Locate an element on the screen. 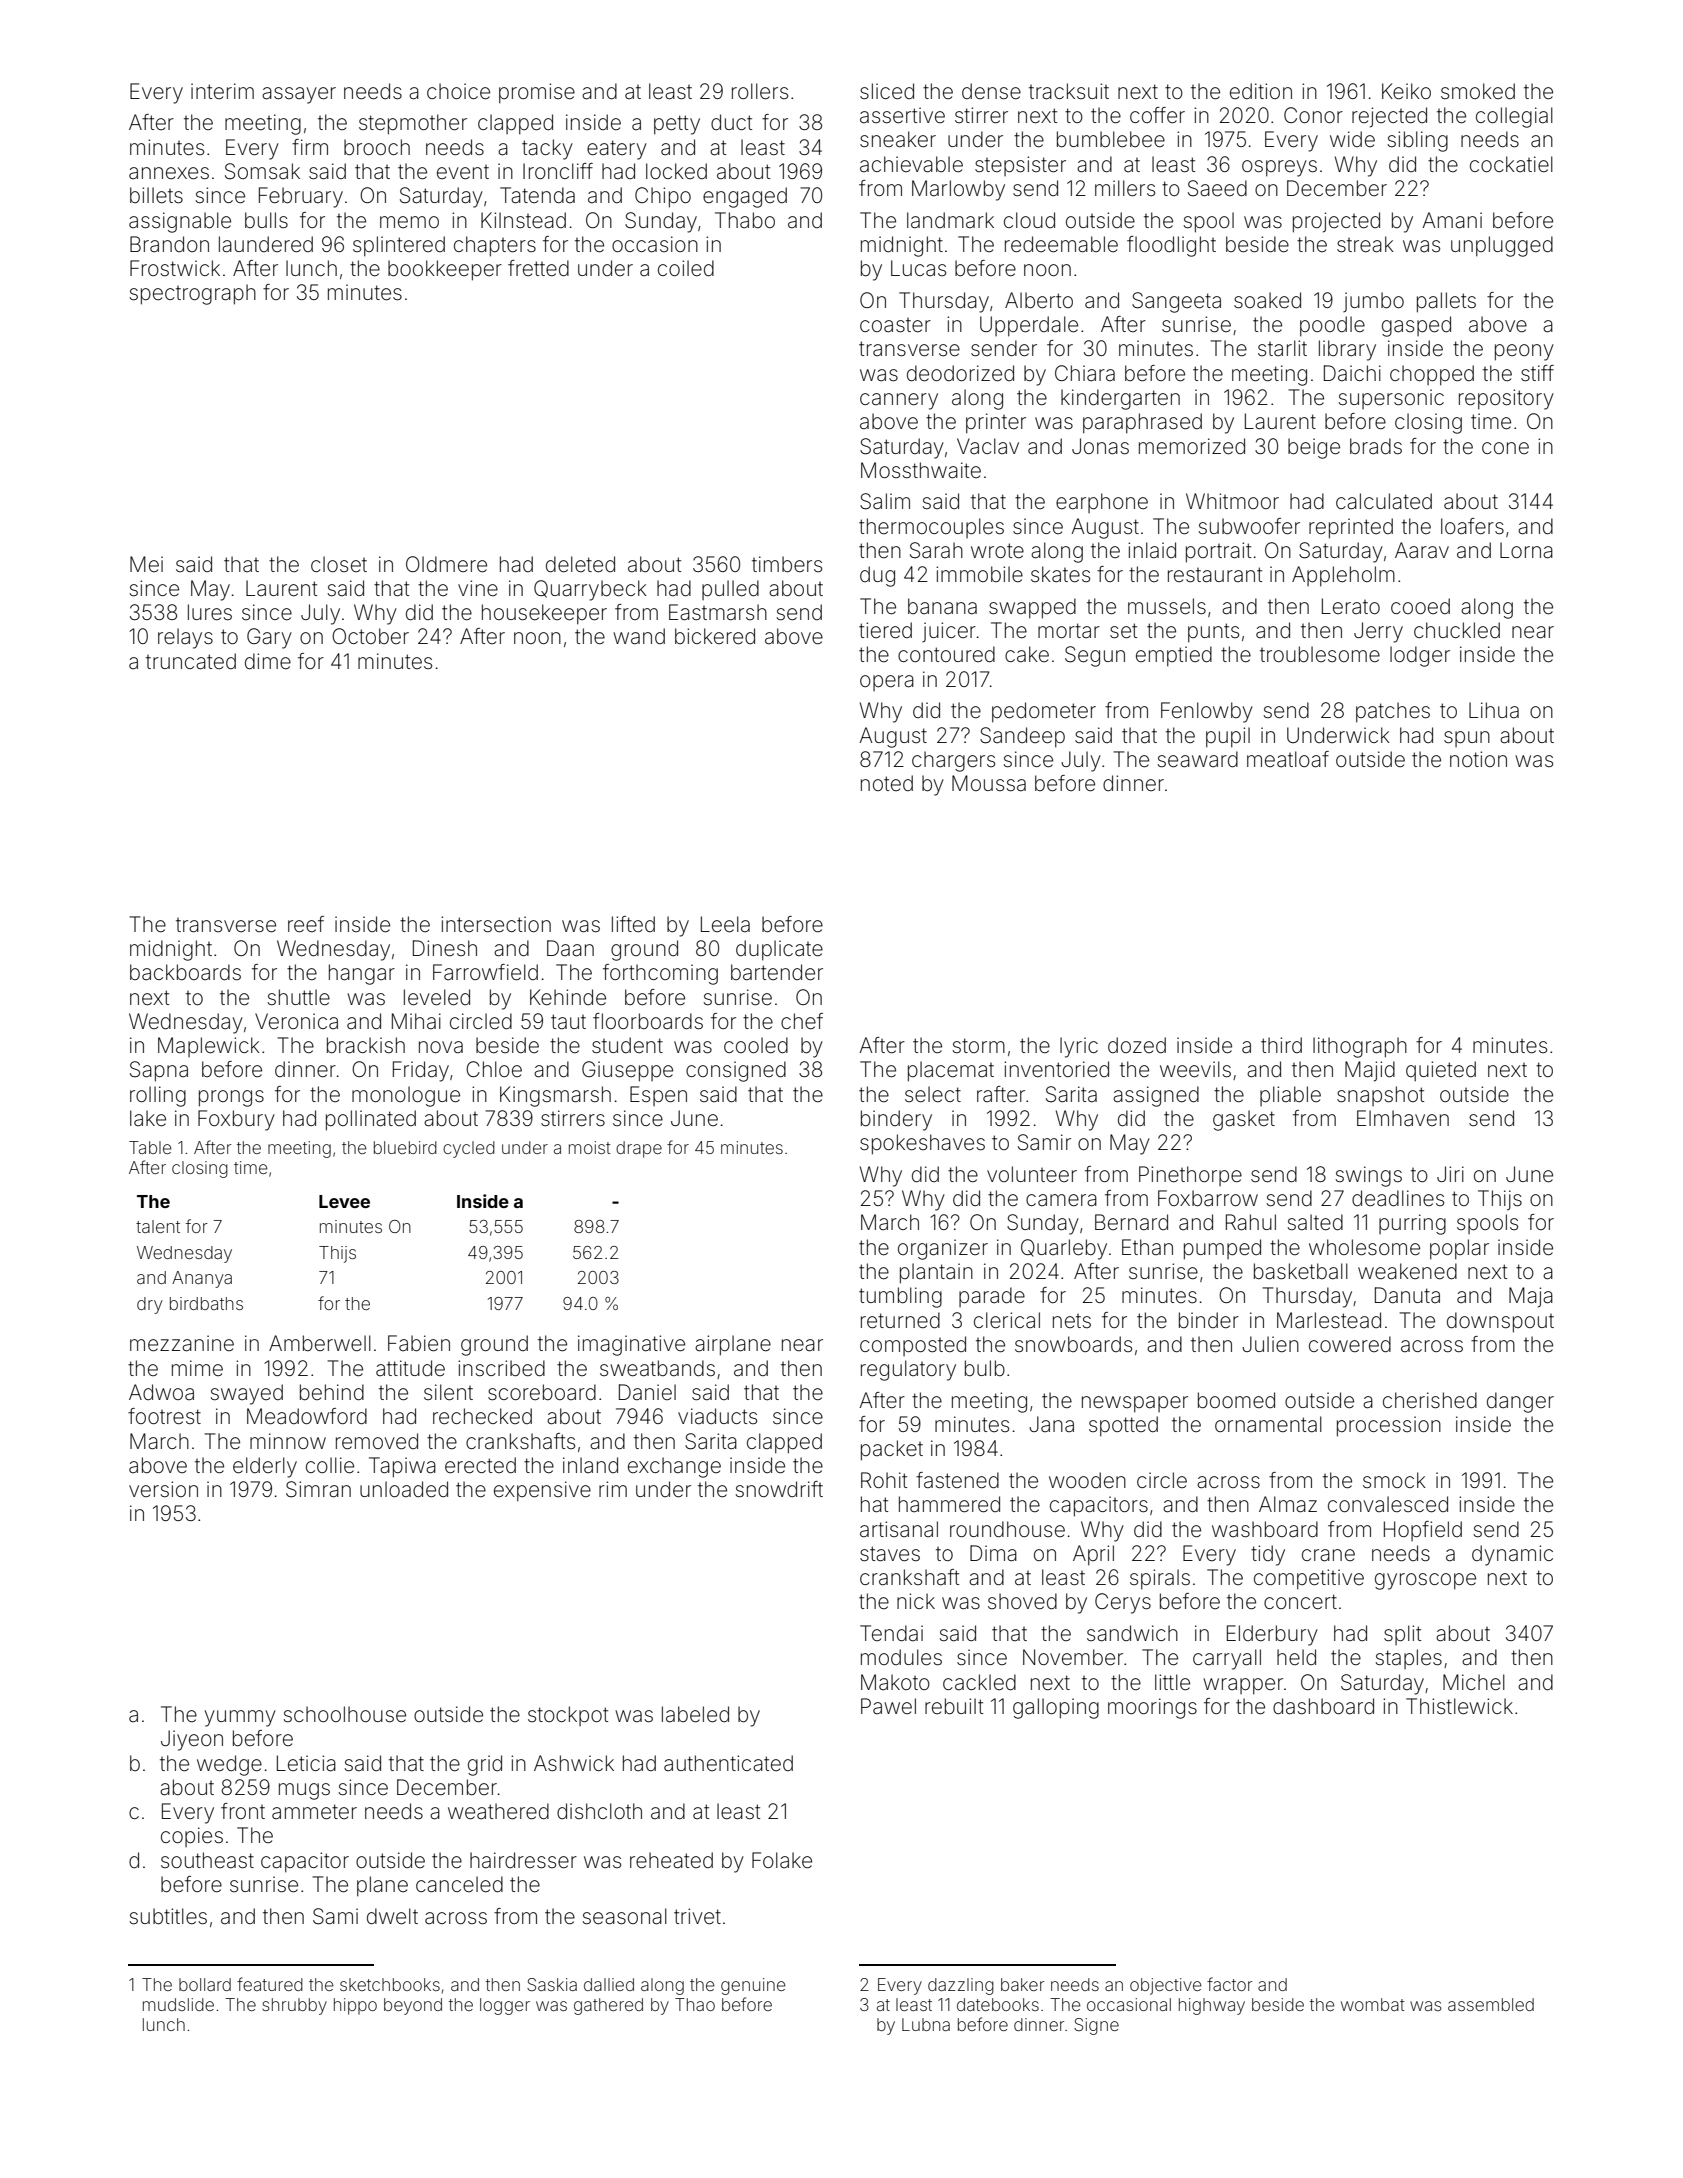  yummy is located at coordinates (240, 1718).
